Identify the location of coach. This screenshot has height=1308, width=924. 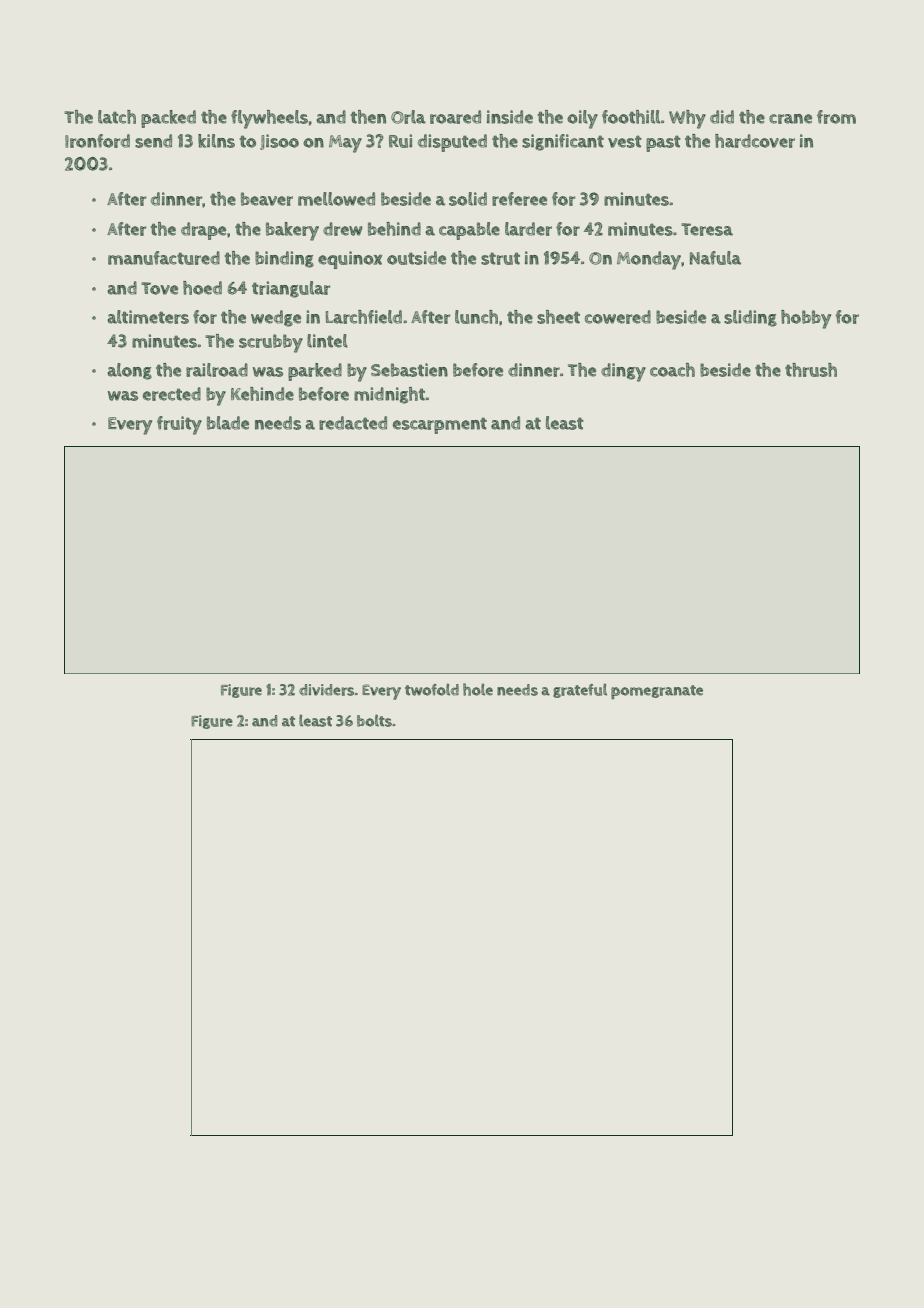
(672, 370).
